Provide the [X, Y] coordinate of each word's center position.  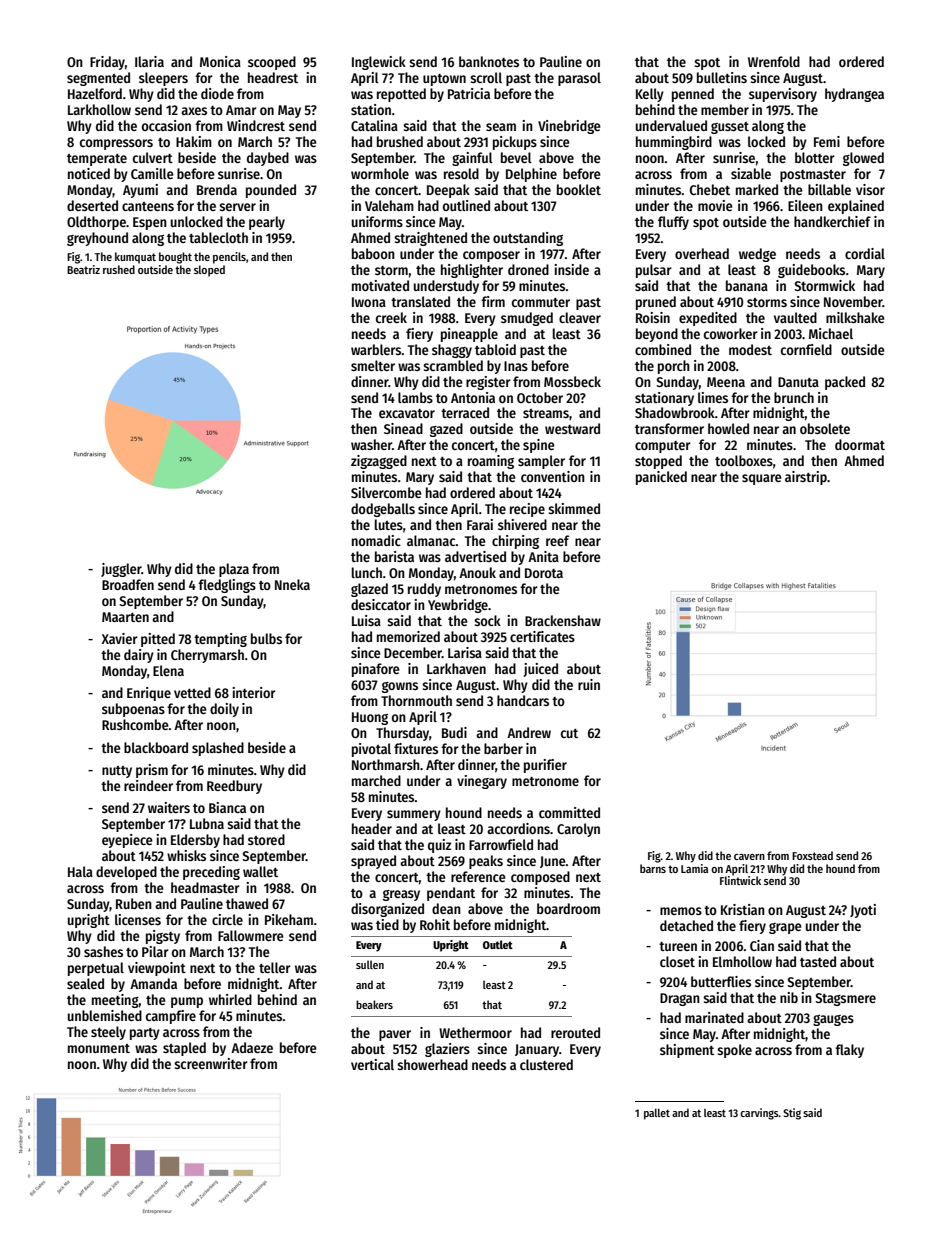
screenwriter [211, 1063]
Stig [792, 1114]
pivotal [371, 750]
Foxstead [812, 855]
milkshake [855, 317]
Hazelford [95, 93]
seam [501, 127]
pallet [657, 1114]
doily [224, 710]
